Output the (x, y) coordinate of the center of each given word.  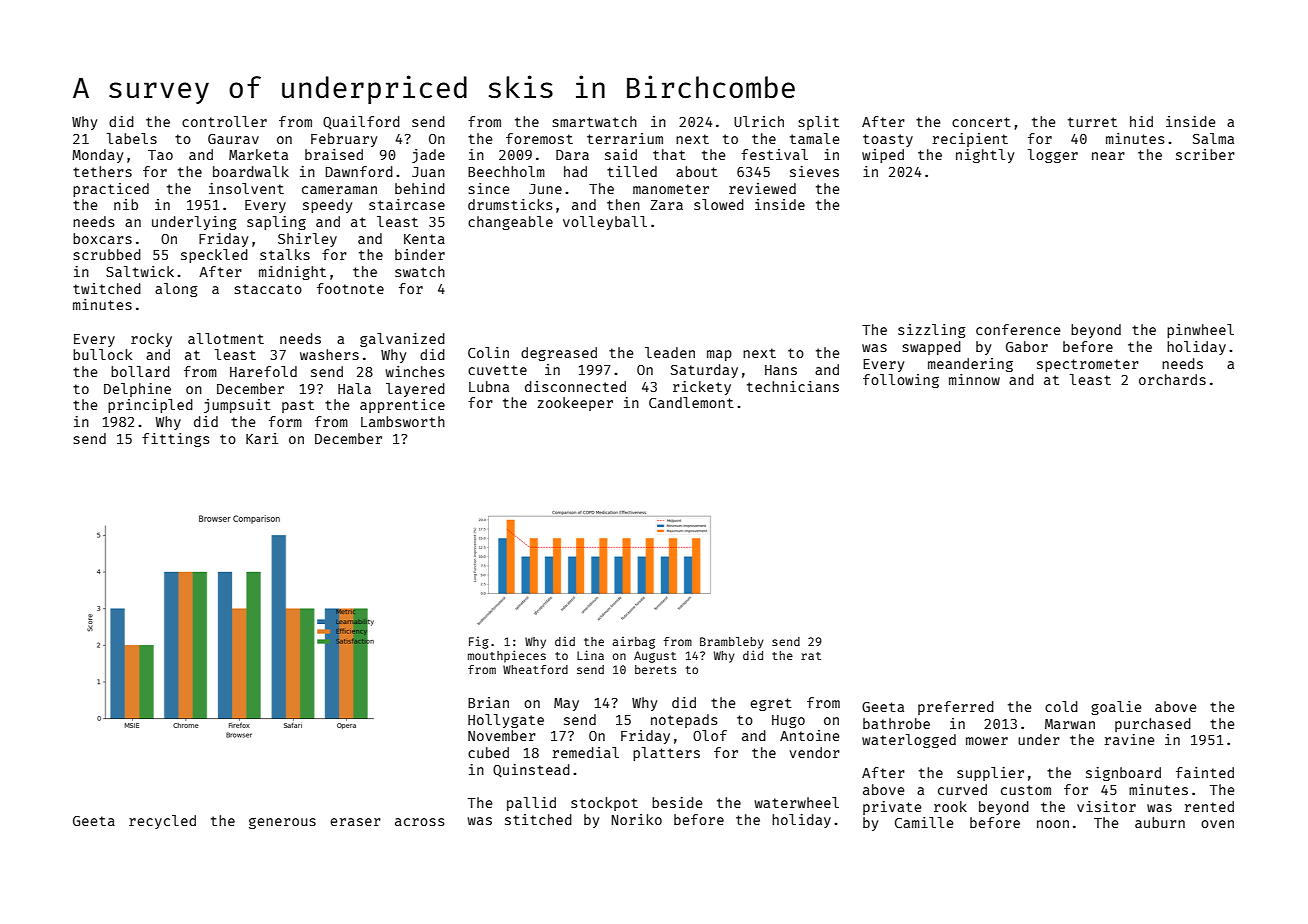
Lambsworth (403, 421)
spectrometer (1088, 365)
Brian (488, 702)
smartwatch (595, 121)
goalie (1116, 708)
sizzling (932, 331)
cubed (488, 752)
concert (981, 122)
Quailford (361, 123)
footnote (350, 288)
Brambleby (732, 643)
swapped (932, 348)
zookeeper (575, 404)
